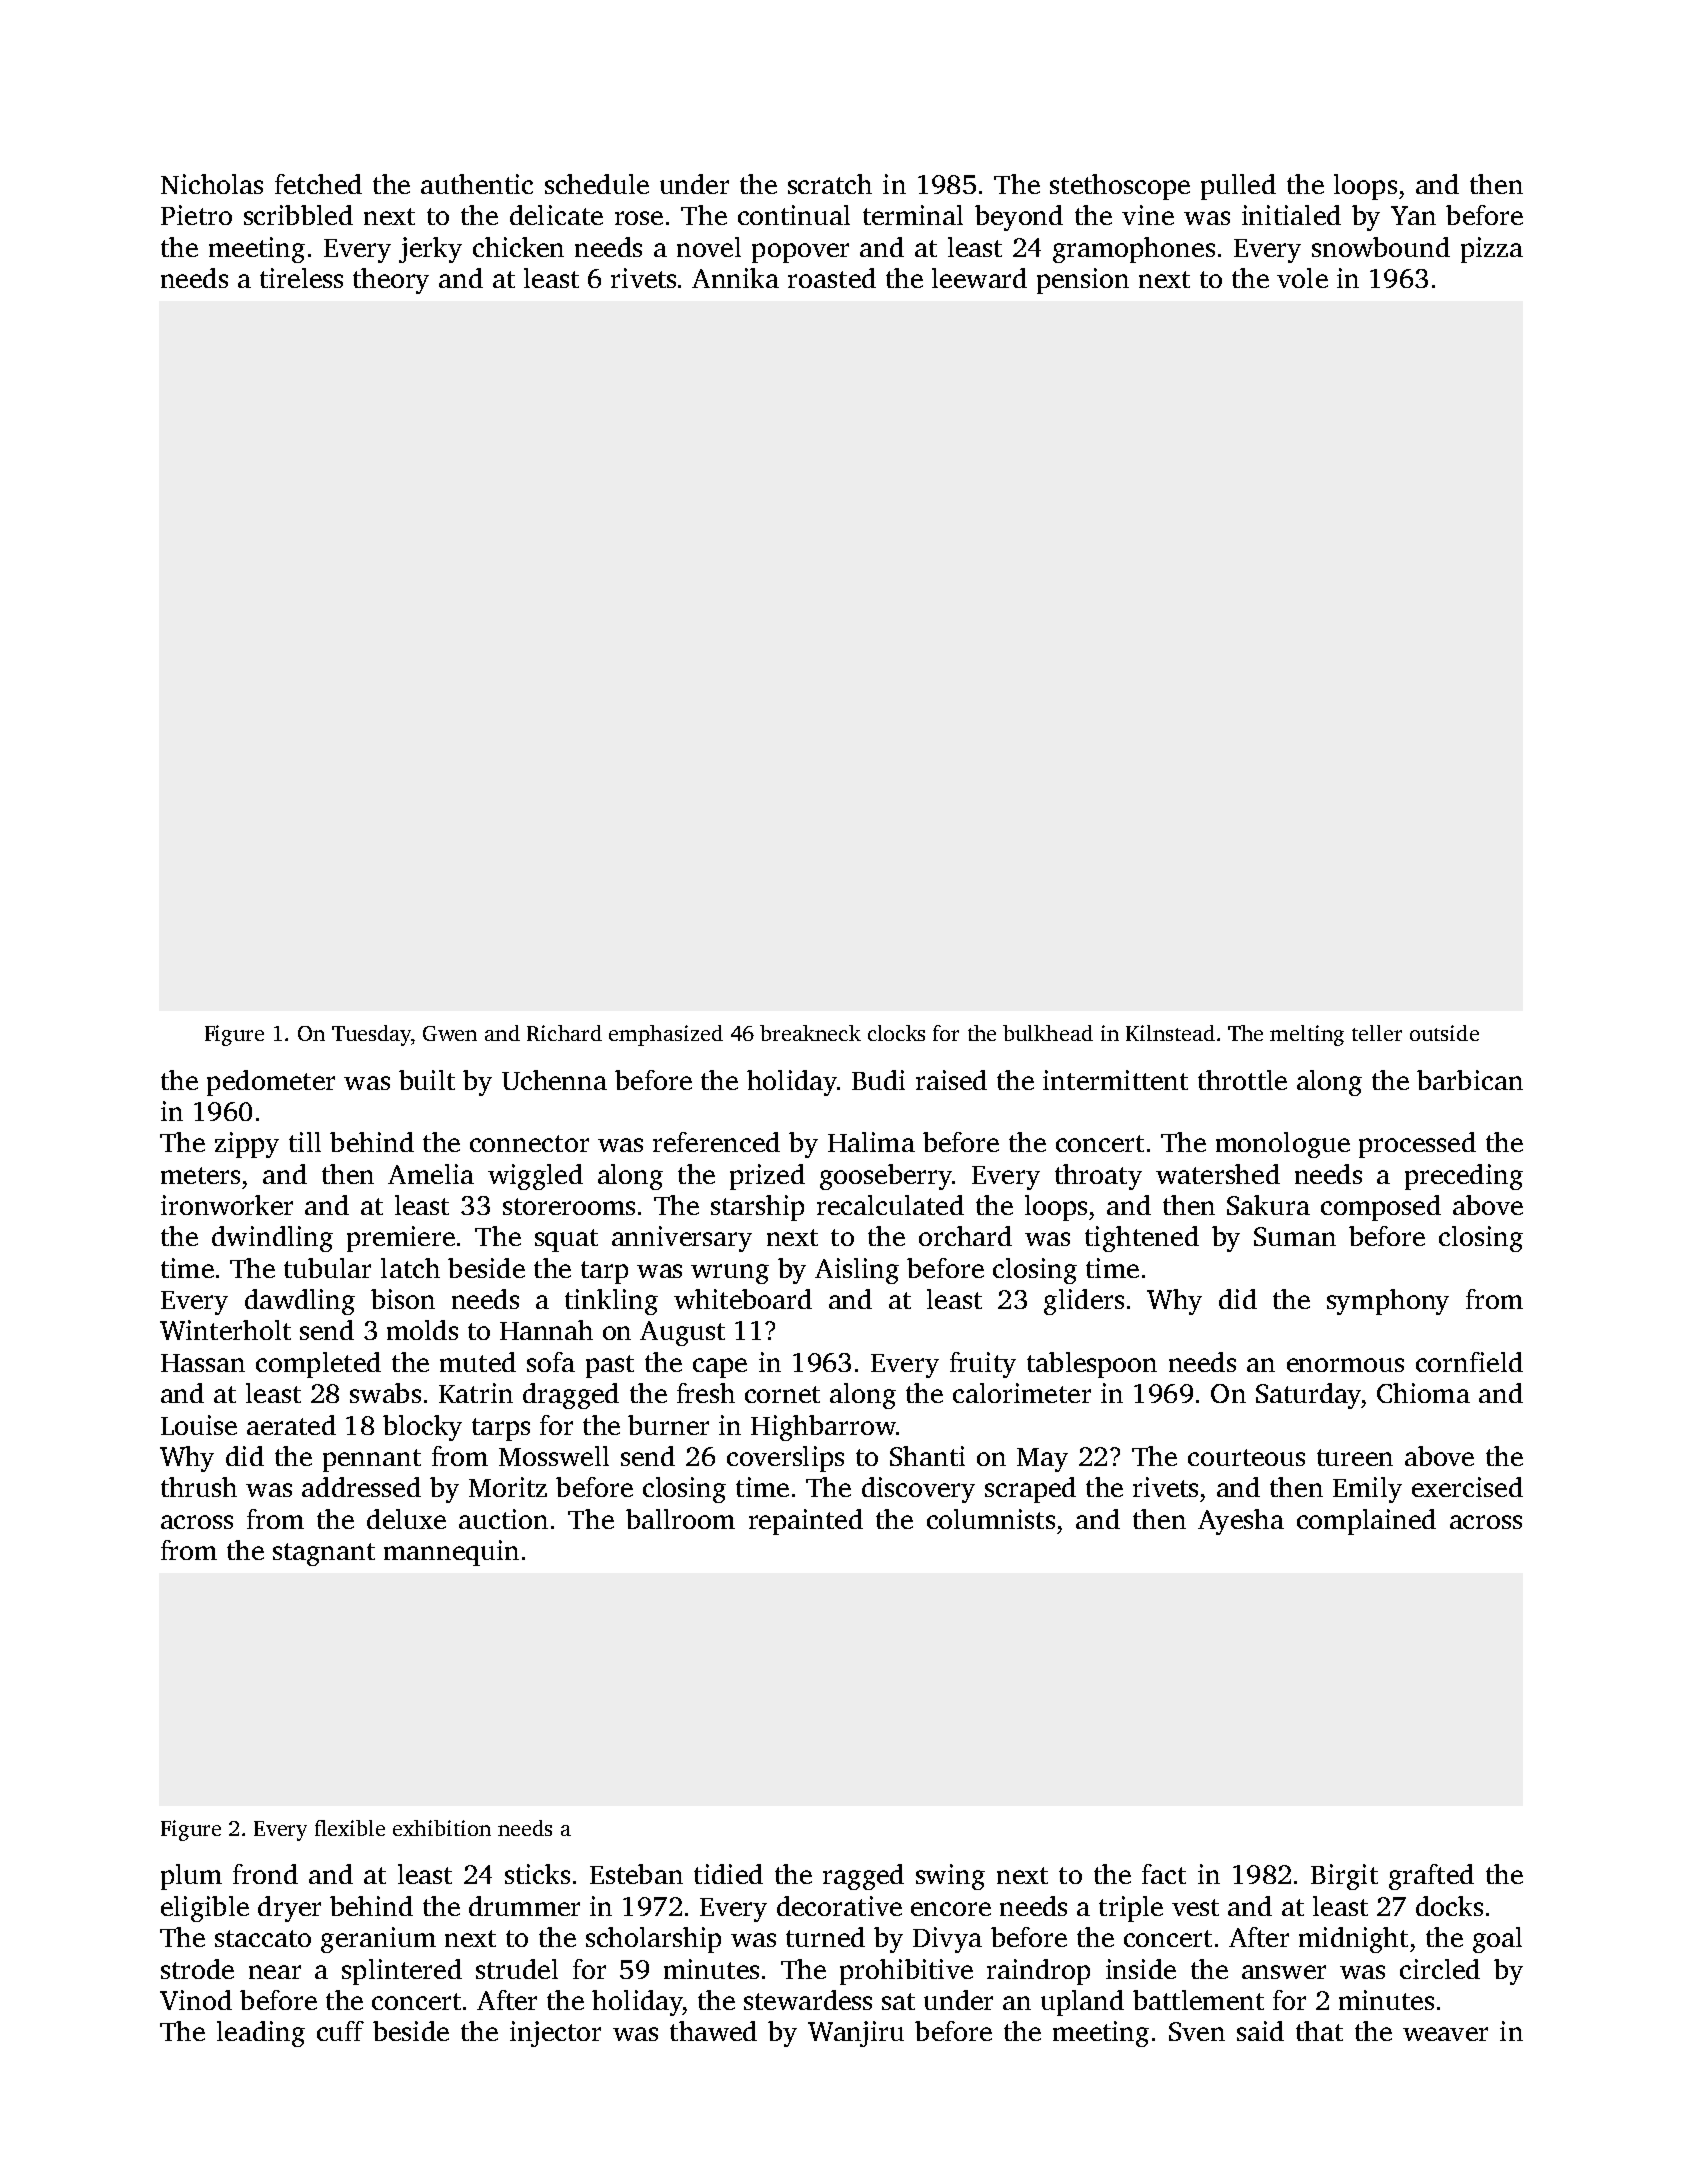 This screenshot has height=2178, width=1683. I want to click on cape, so click(720, 1368).
